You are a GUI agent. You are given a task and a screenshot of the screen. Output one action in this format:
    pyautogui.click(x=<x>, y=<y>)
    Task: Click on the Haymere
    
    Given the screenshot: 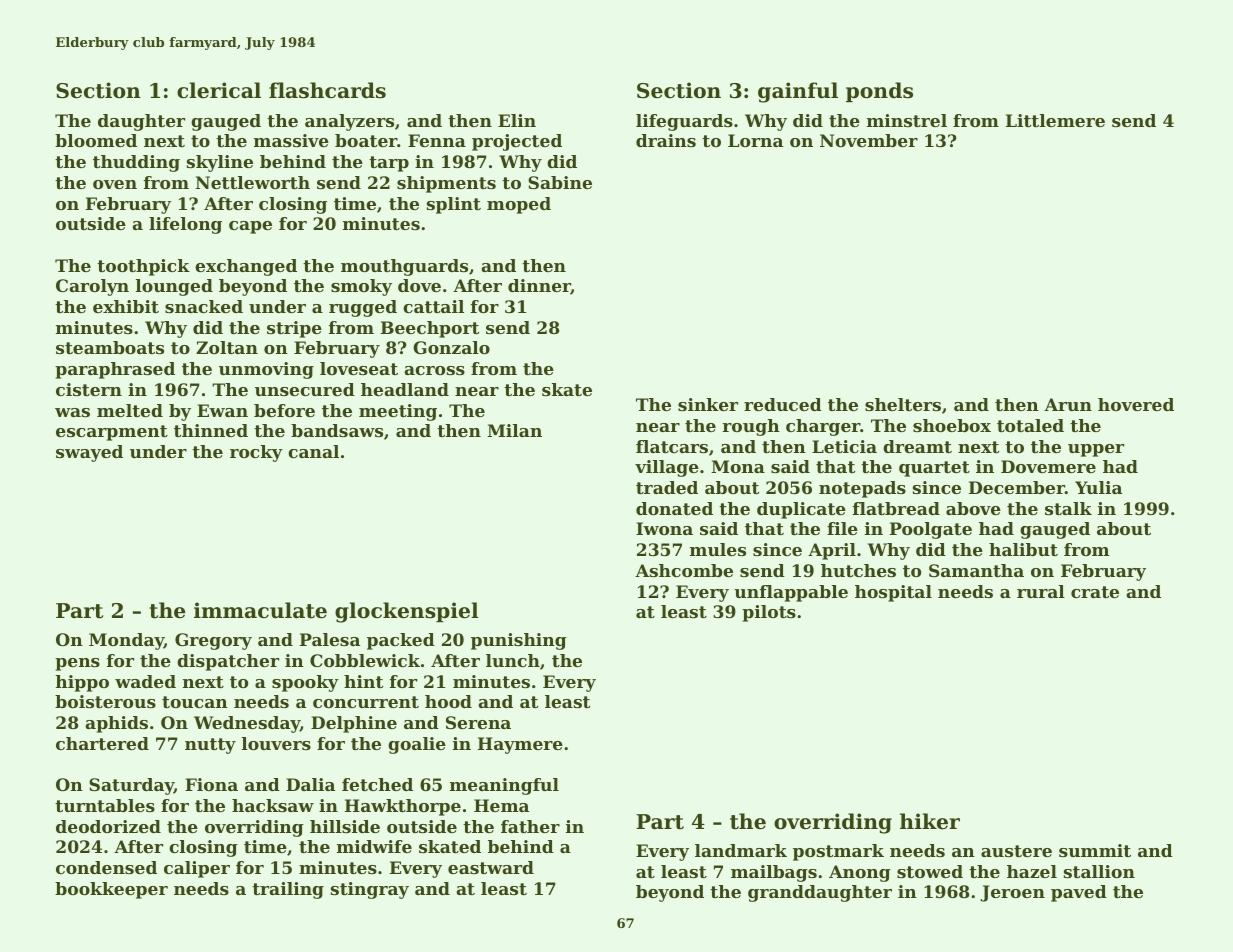 What is the action you would take?
    pyautogui.click(x=520, y=745)
